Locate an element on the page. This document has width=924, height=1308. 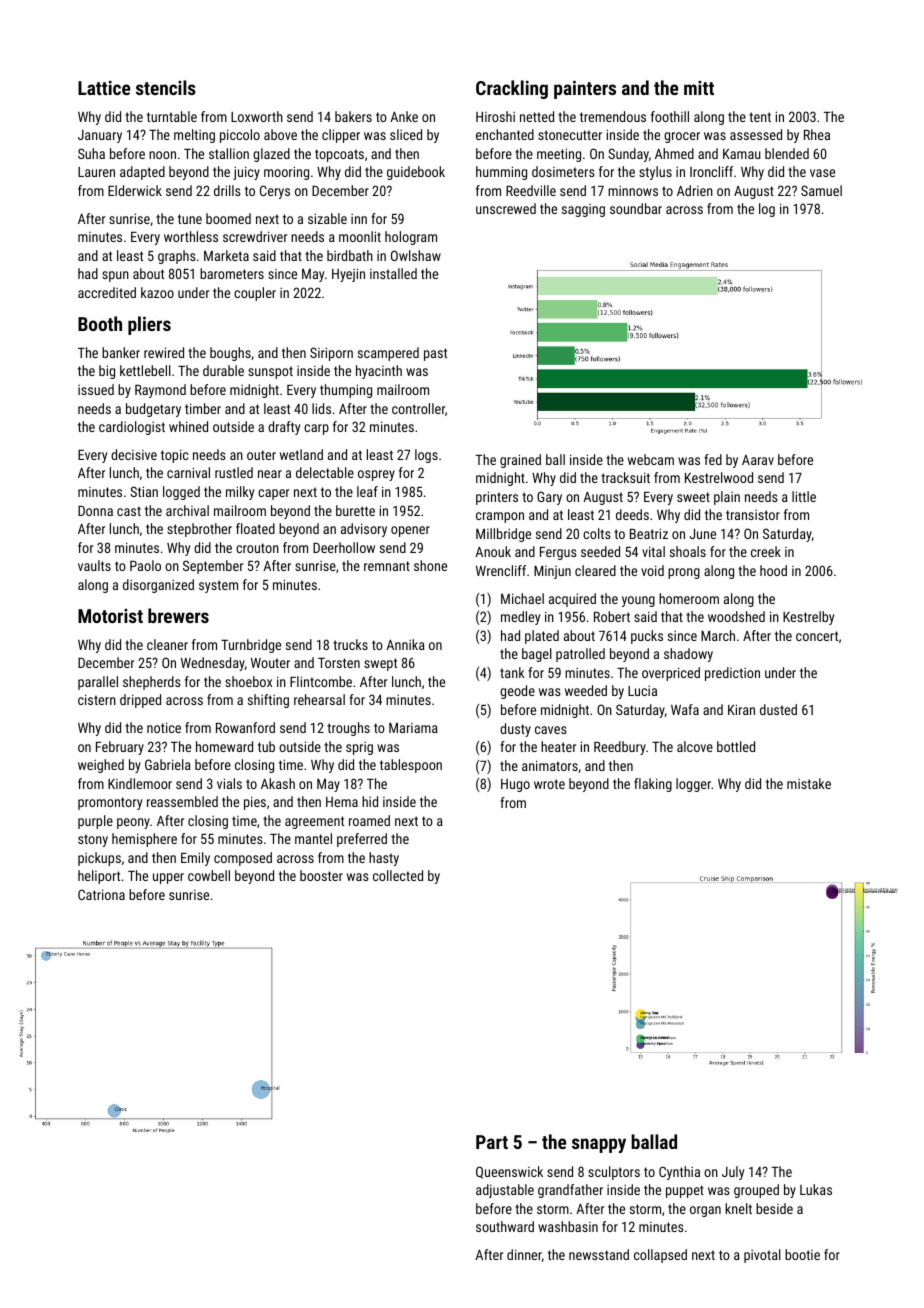
caper is located at coordinates (273, 494).
